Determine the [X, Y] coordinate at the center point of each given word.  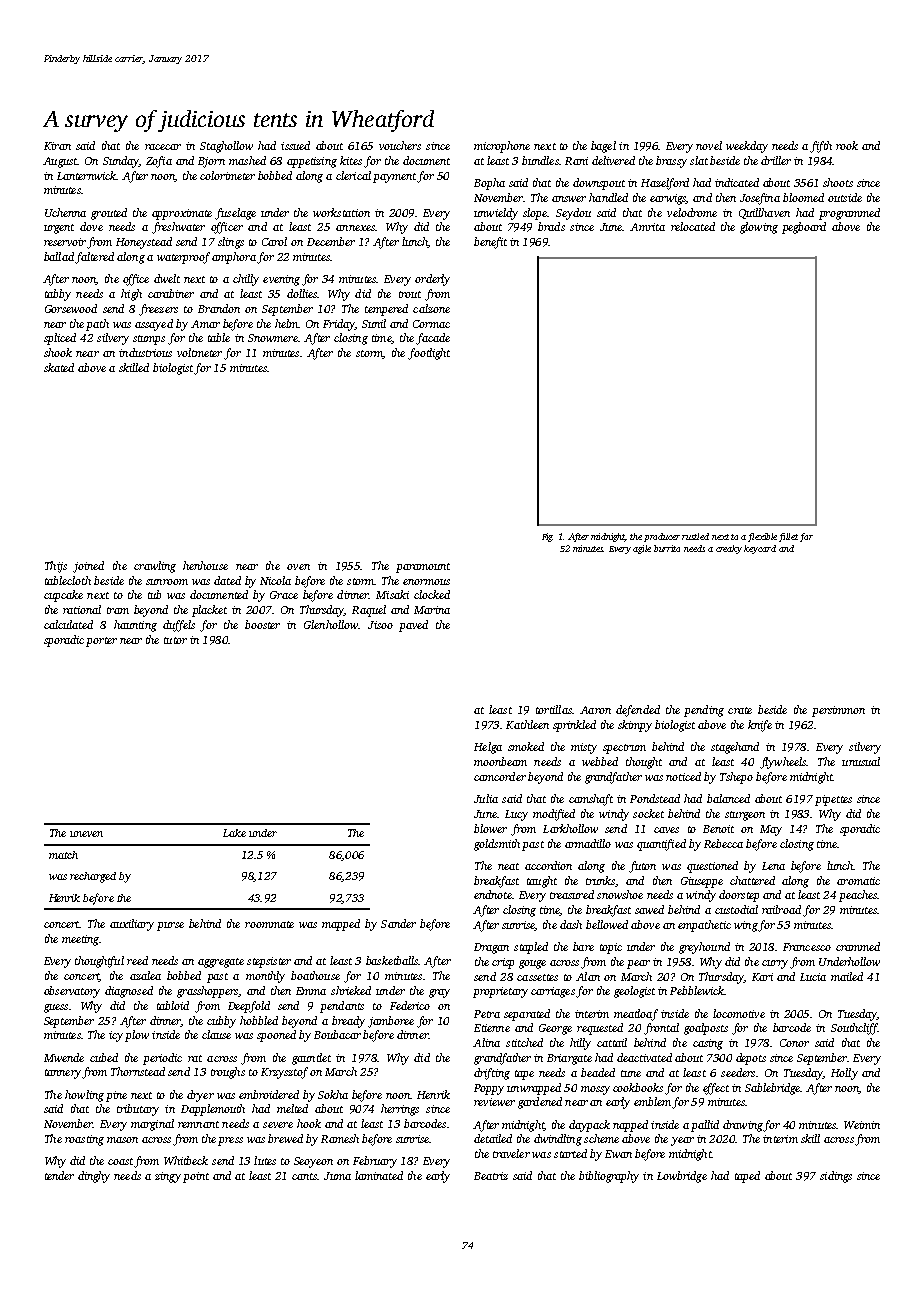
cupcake [63, 596]
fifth [821, 147]
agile [642, 549]
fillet [788, 537]
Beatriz [491, 1176]
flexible [762, 537]
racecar [163, 147]
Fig [547, 537]
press [230, 1141]
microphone [502, 147]
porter [101, 642]
